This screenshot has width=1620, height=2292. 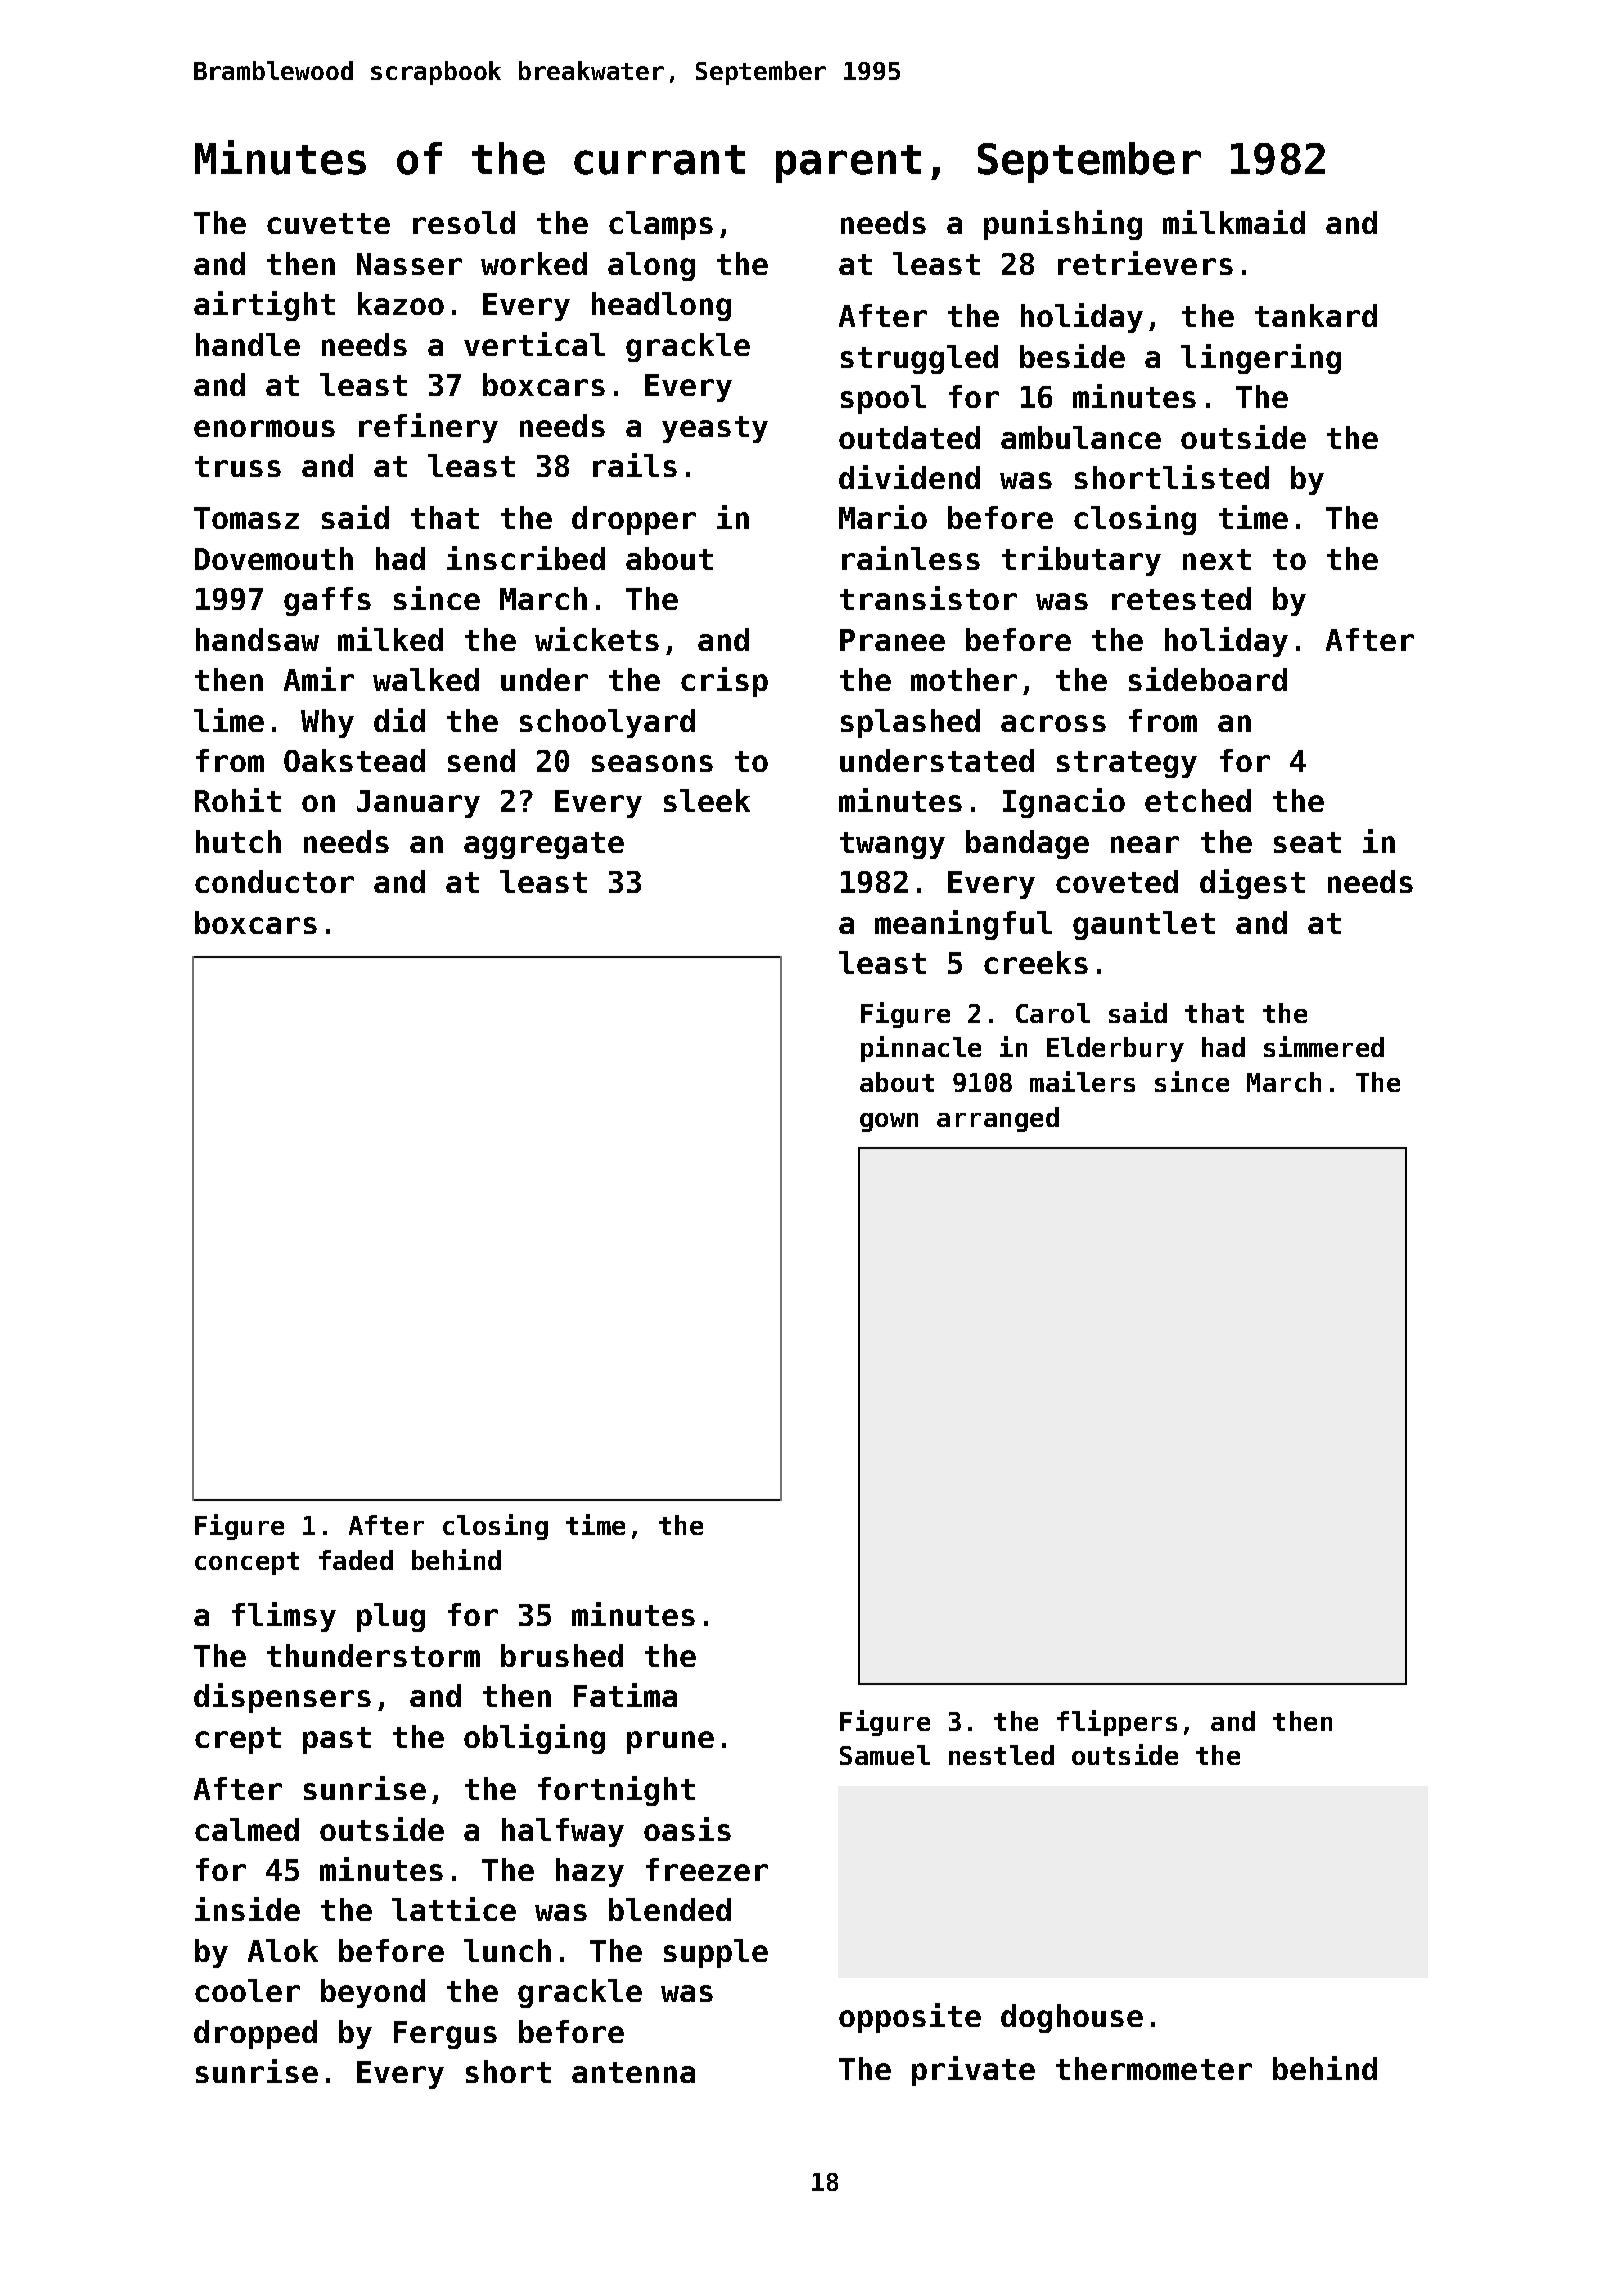 What do you see at coordinates (1063, 225) in the screenshot?
I see `punishing` at bounding box center [1063, 225].
